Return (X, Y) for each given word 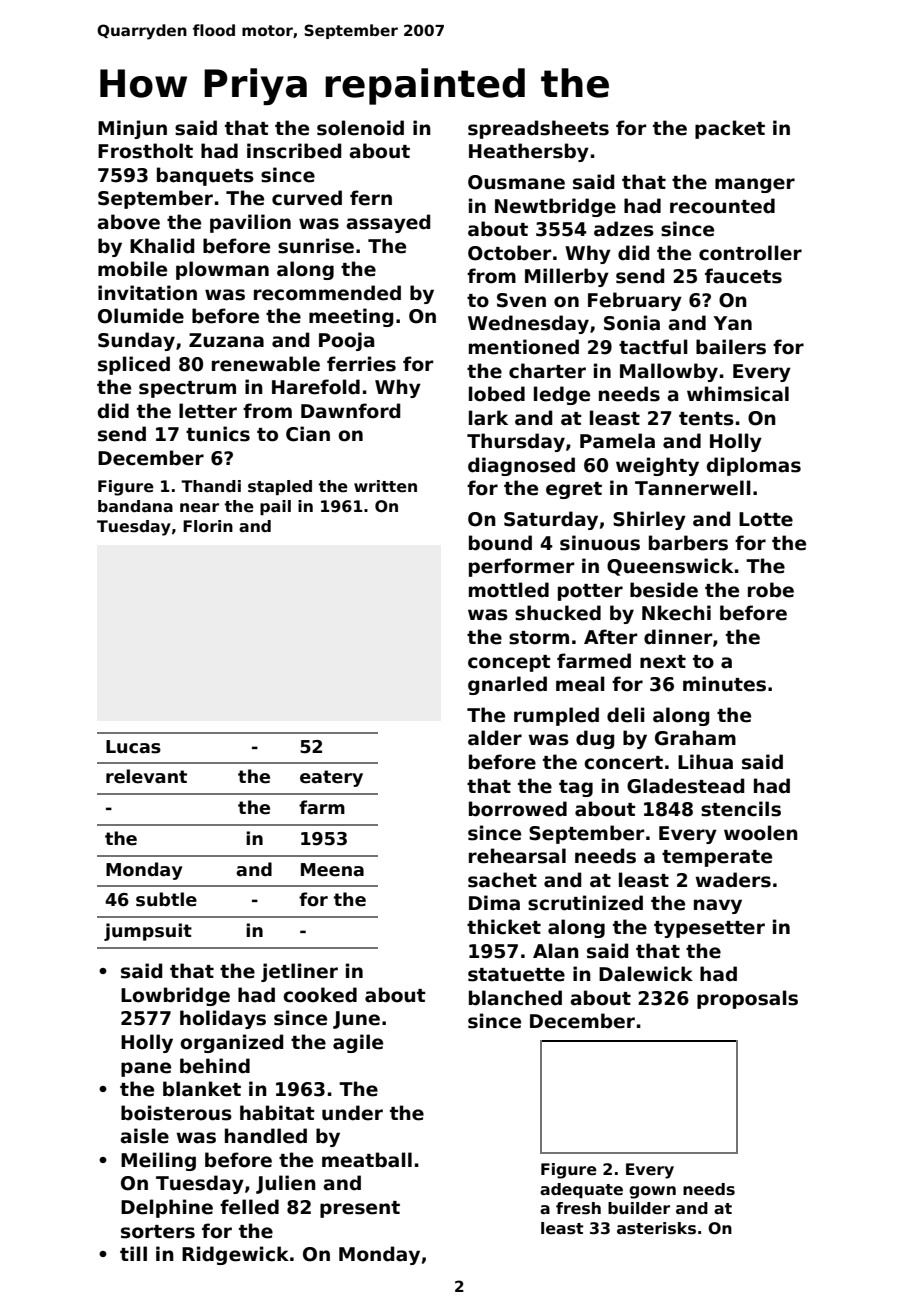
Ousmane (516, 182)
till (133, 1253)
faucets (743, 276)
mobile (132, 269)
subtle (166, 899)
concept (509, 663)
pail (275, 507)
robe (771, 590)
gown (652, 1192)
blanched (515, 998)
